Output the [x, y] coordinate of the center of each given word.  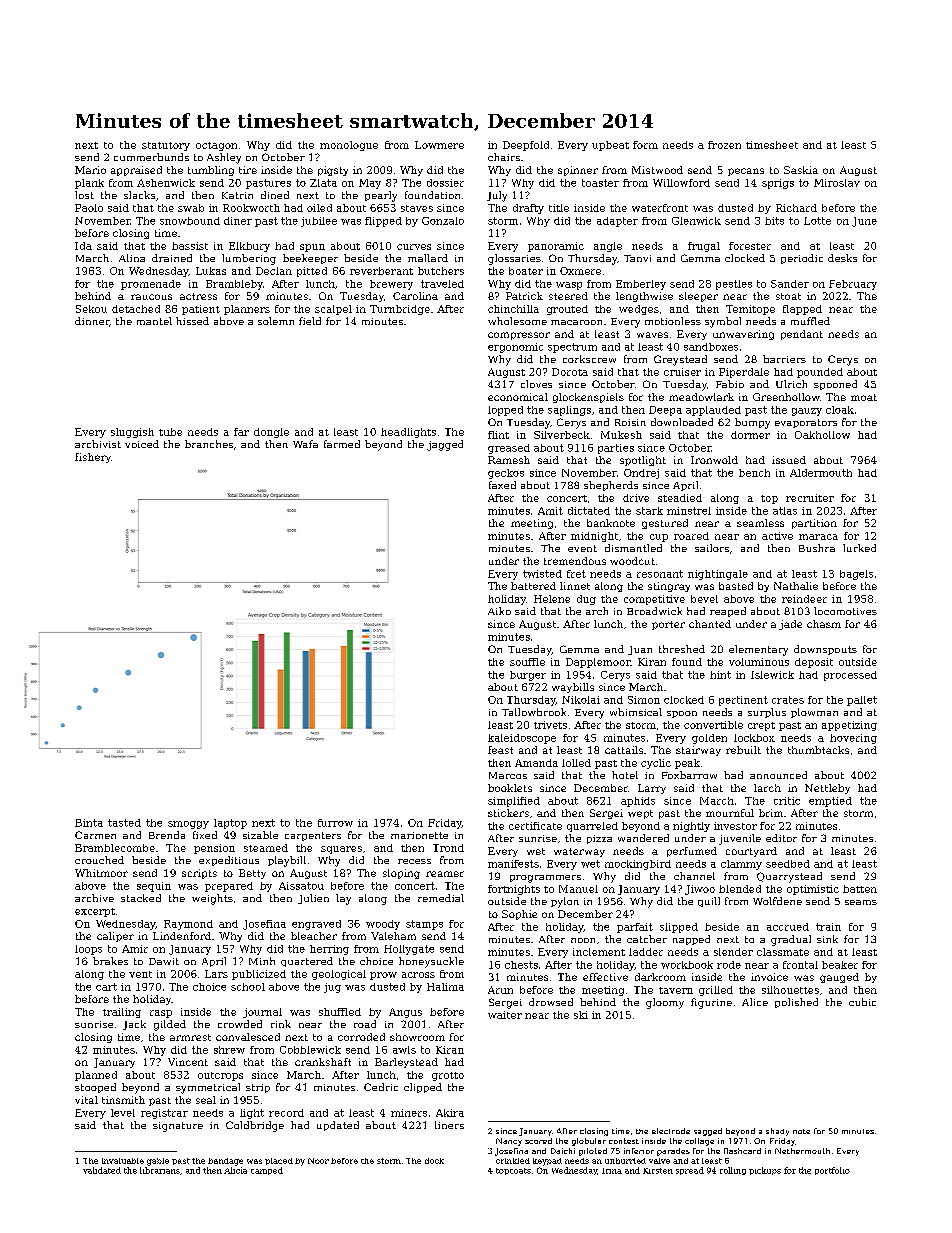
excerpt [95, 912]
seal [206, 1100]
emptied [830, 802]
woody [383, 925]
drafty [528, 209]
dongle [271, 433]
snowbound [190, 221]
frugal [704, 247]
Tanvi [637, 258]
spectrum [572, 348]
